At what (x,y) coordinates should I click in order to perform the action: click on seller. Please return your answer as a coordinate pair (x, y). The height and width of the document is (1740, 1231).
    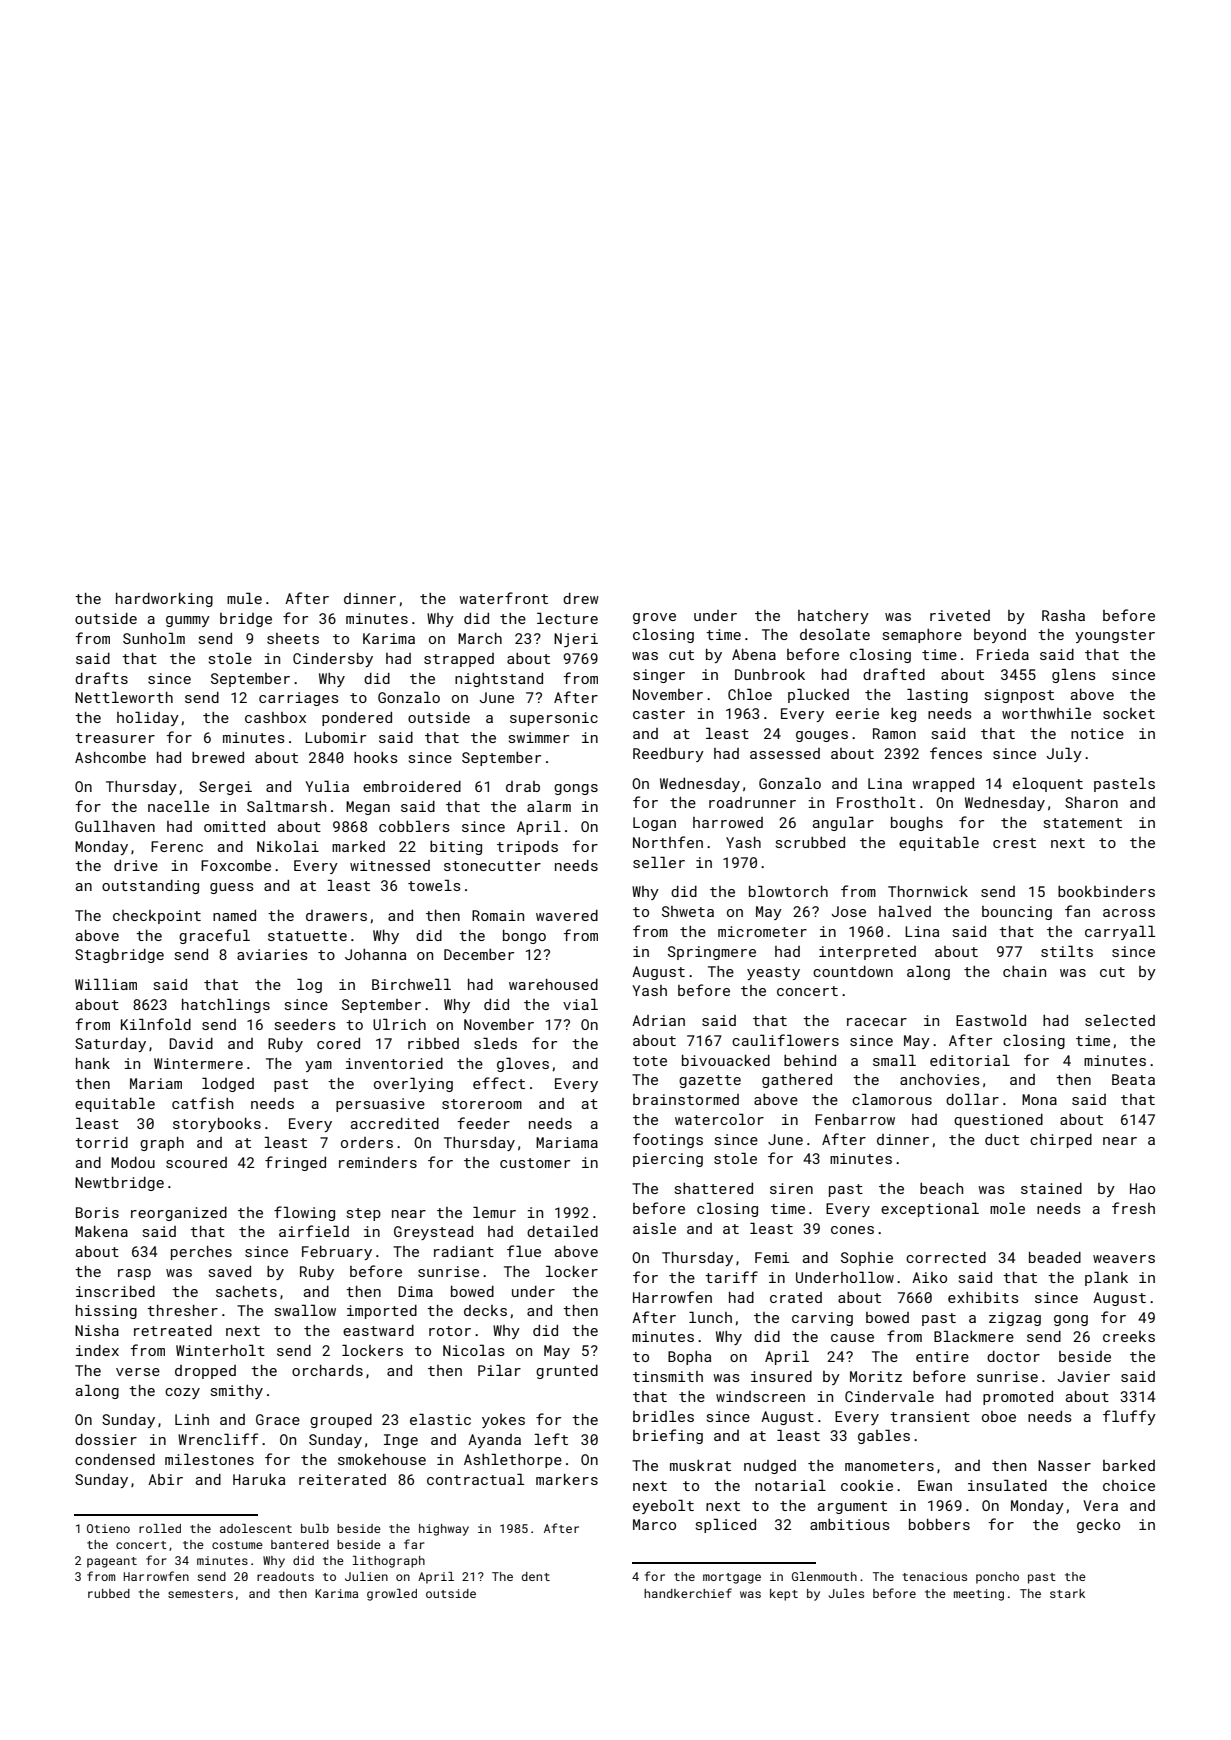
    Looking at the image, I should click on (659, 862).
